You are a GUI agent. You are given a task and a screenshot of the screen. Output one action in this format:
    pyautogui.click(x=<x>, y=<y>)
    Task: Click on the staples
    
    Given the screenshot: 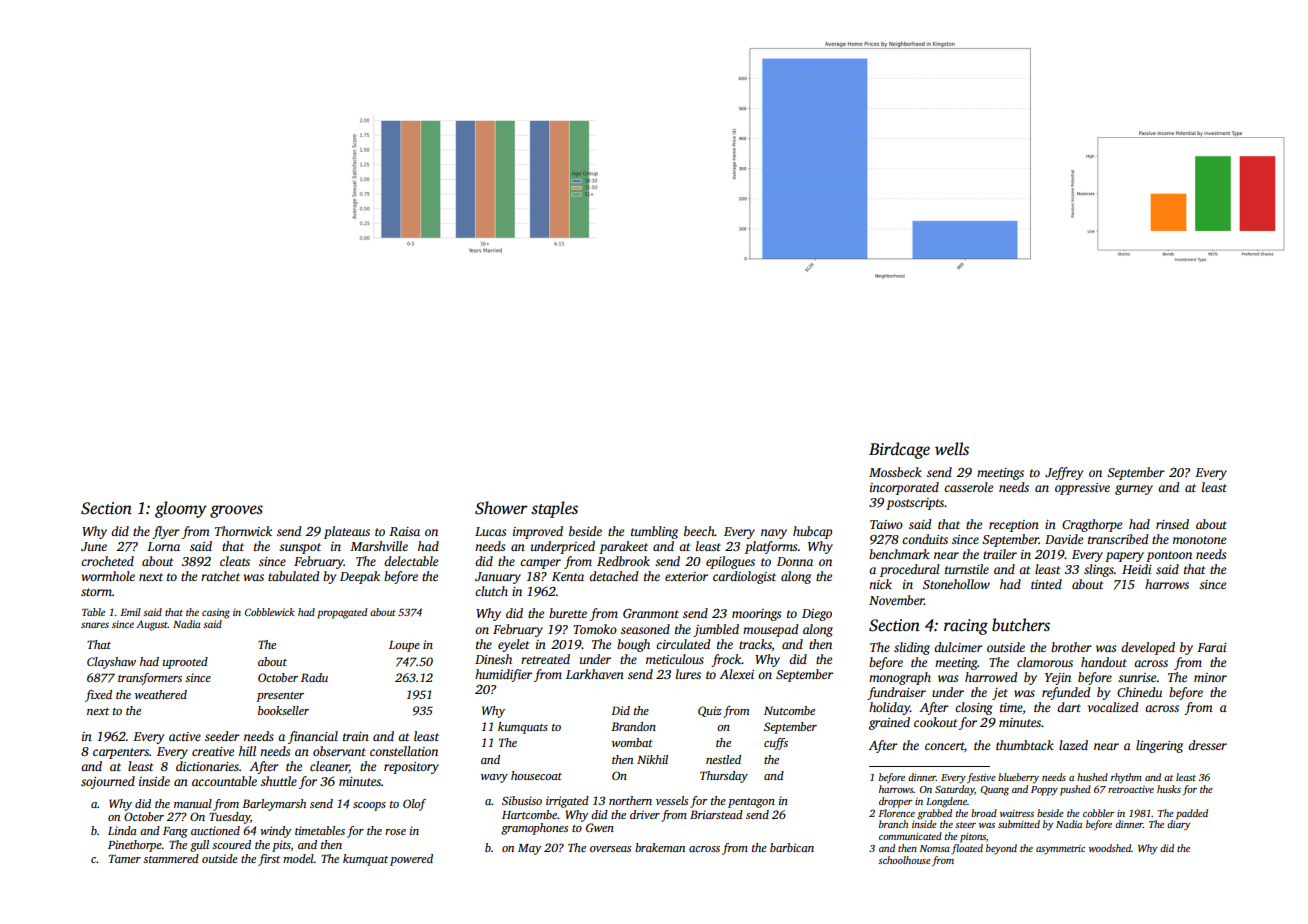 What is the action you would take?
    pyautogui.click(x=554, y=509)
